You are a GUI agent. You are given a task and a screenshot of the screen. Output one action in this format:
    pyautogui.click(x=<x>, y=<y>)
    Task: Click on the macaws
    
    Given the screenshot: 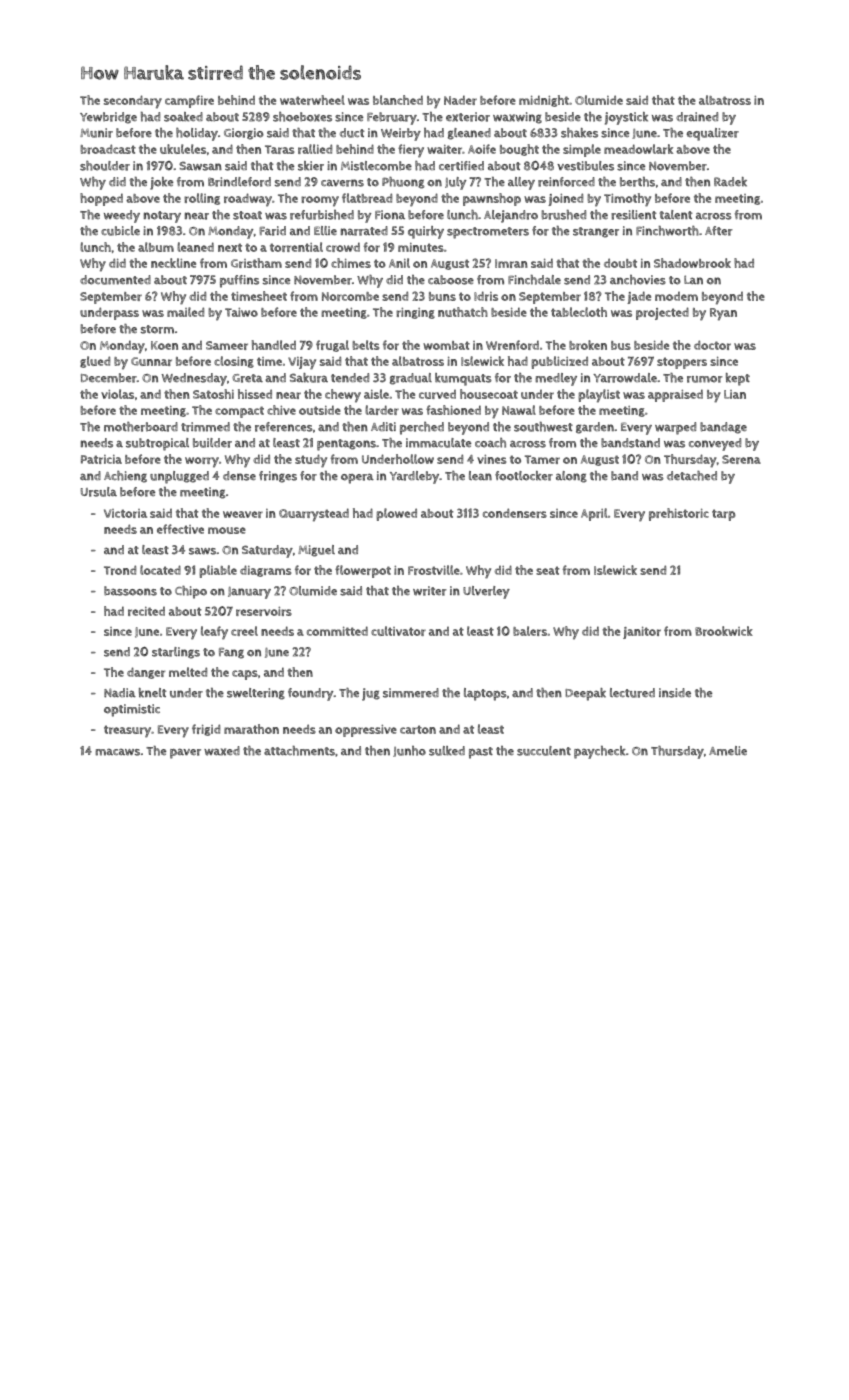 What is the action you would take?
    pyautogui.click(x=117, y=752)
